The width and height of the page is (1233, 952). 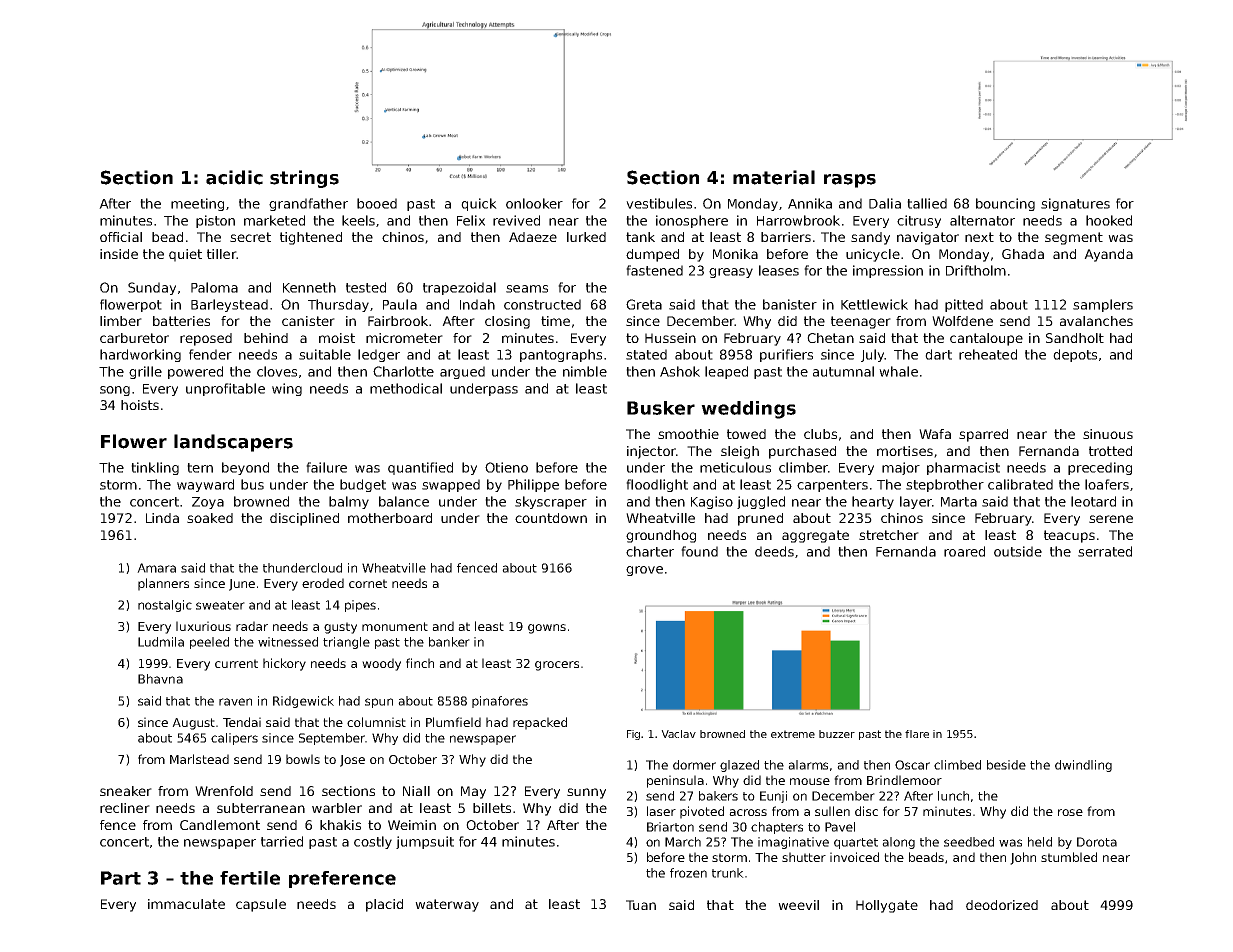 What do you see at coordinates (479, 204) in the page?
I see `quick` at bounding box center [479, 204].
